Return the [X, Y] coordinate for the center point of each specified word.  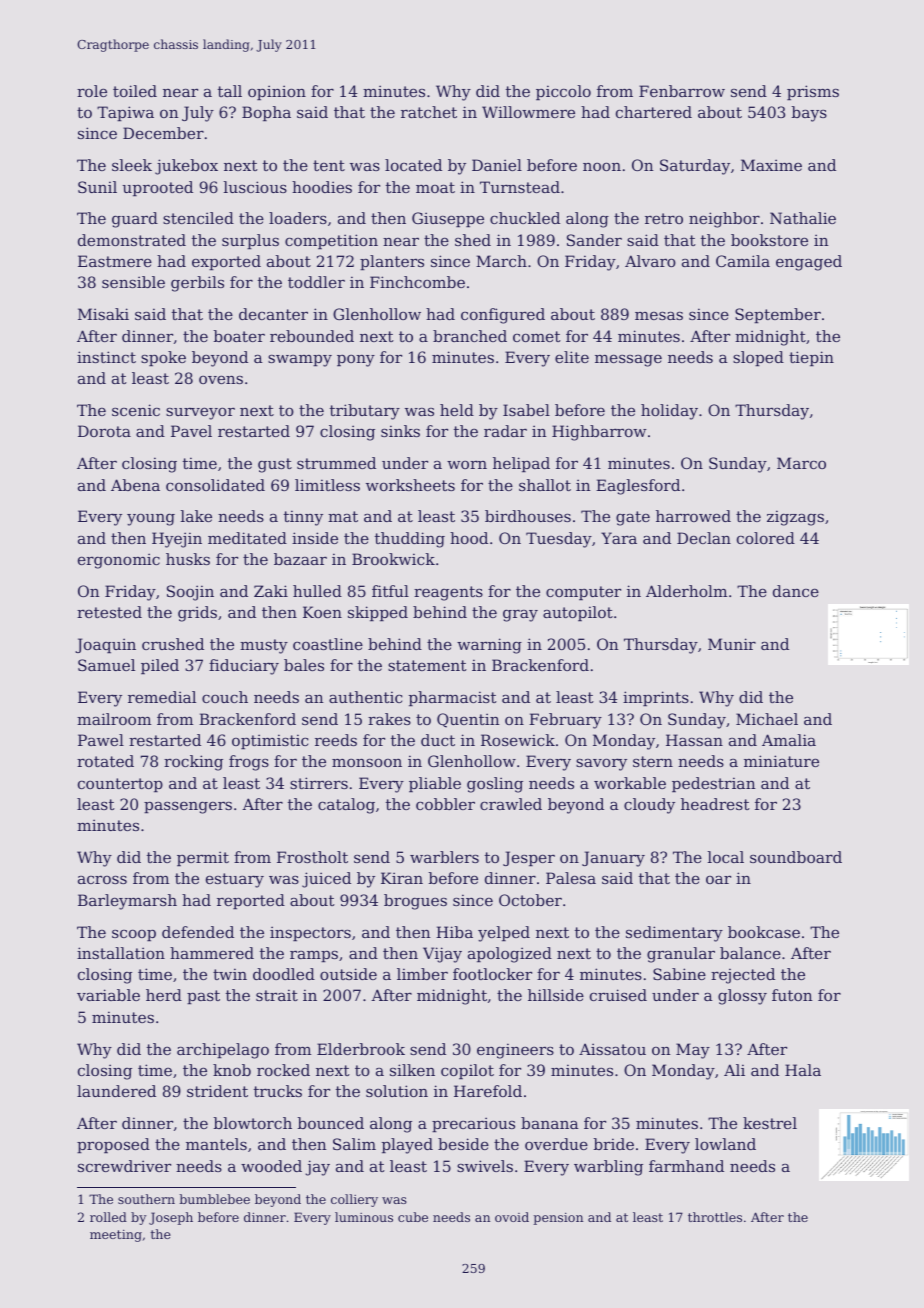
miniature [781, 761]
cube [413, 1217]
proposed [113, 1145]
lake [196, 516]
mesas [659, 316]
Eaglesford [638, 487]
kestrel [770, 1123]
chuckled [525, 218]
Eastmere [115, 261]
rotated [105, 761]
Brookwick [393, 559]
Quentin [468, 720]
